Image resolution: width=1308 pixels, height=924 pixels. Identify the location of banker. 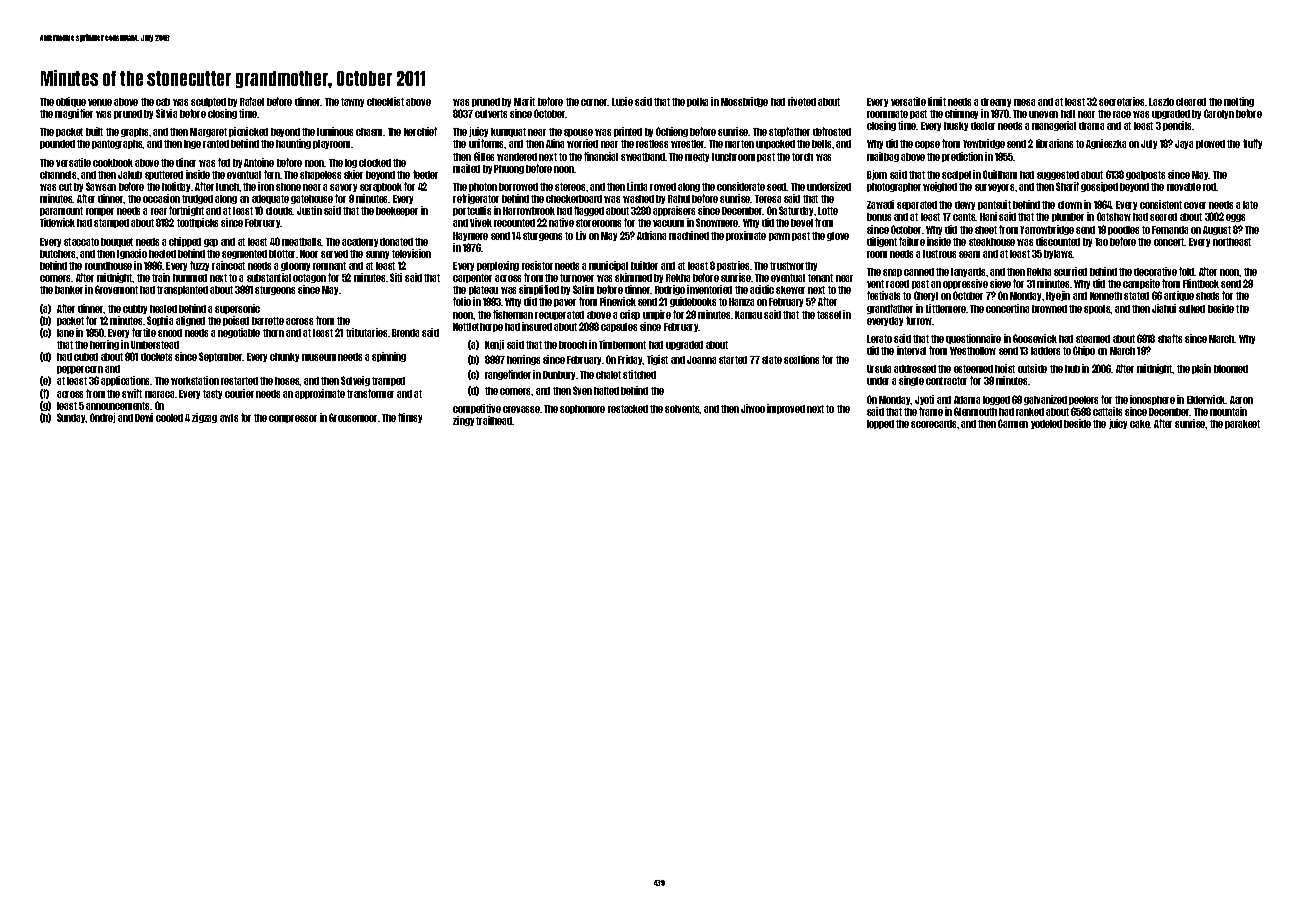
(69, 290).
